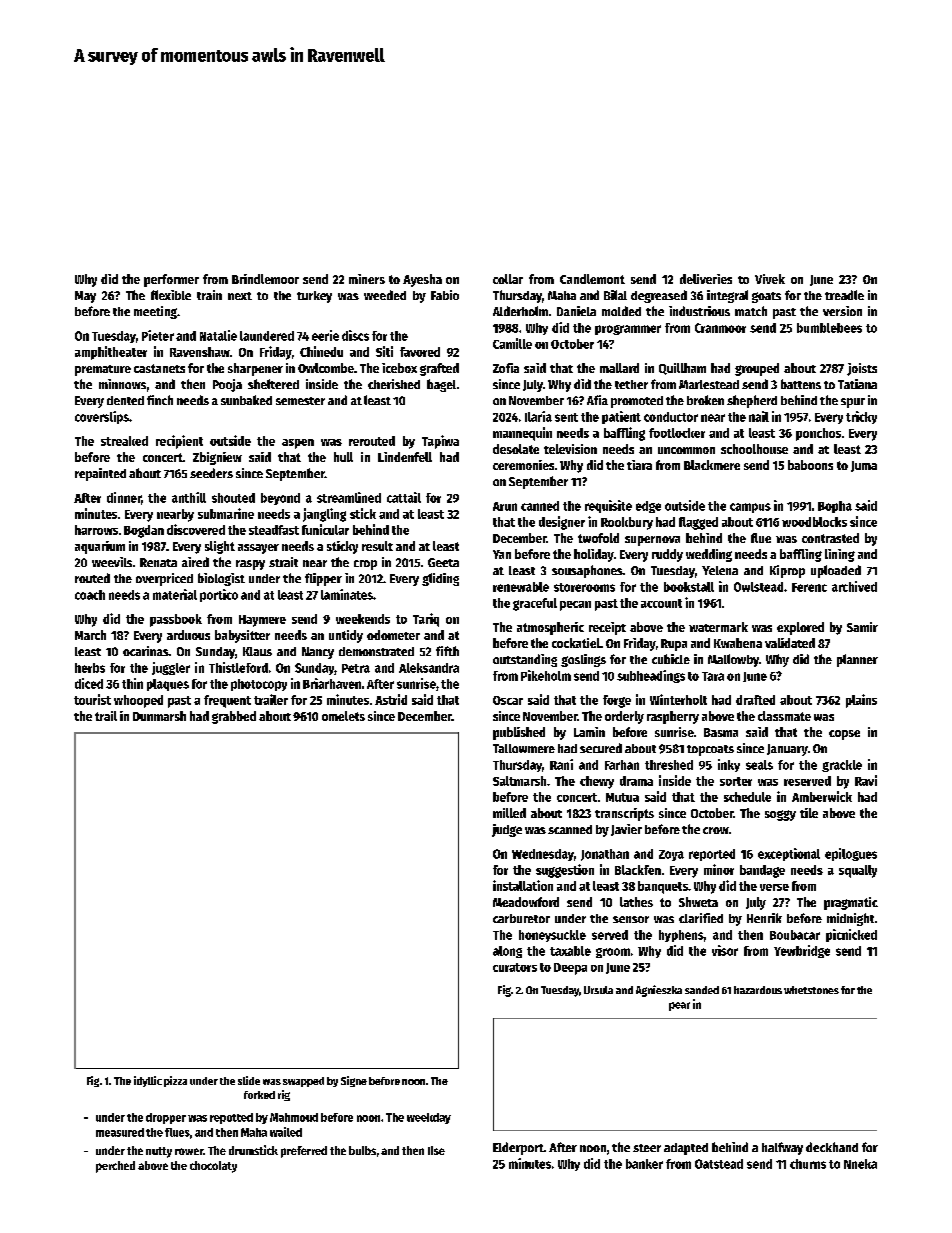  Describe the element at coordinates (561, 764) in the document. I see `Rani` at that location.
